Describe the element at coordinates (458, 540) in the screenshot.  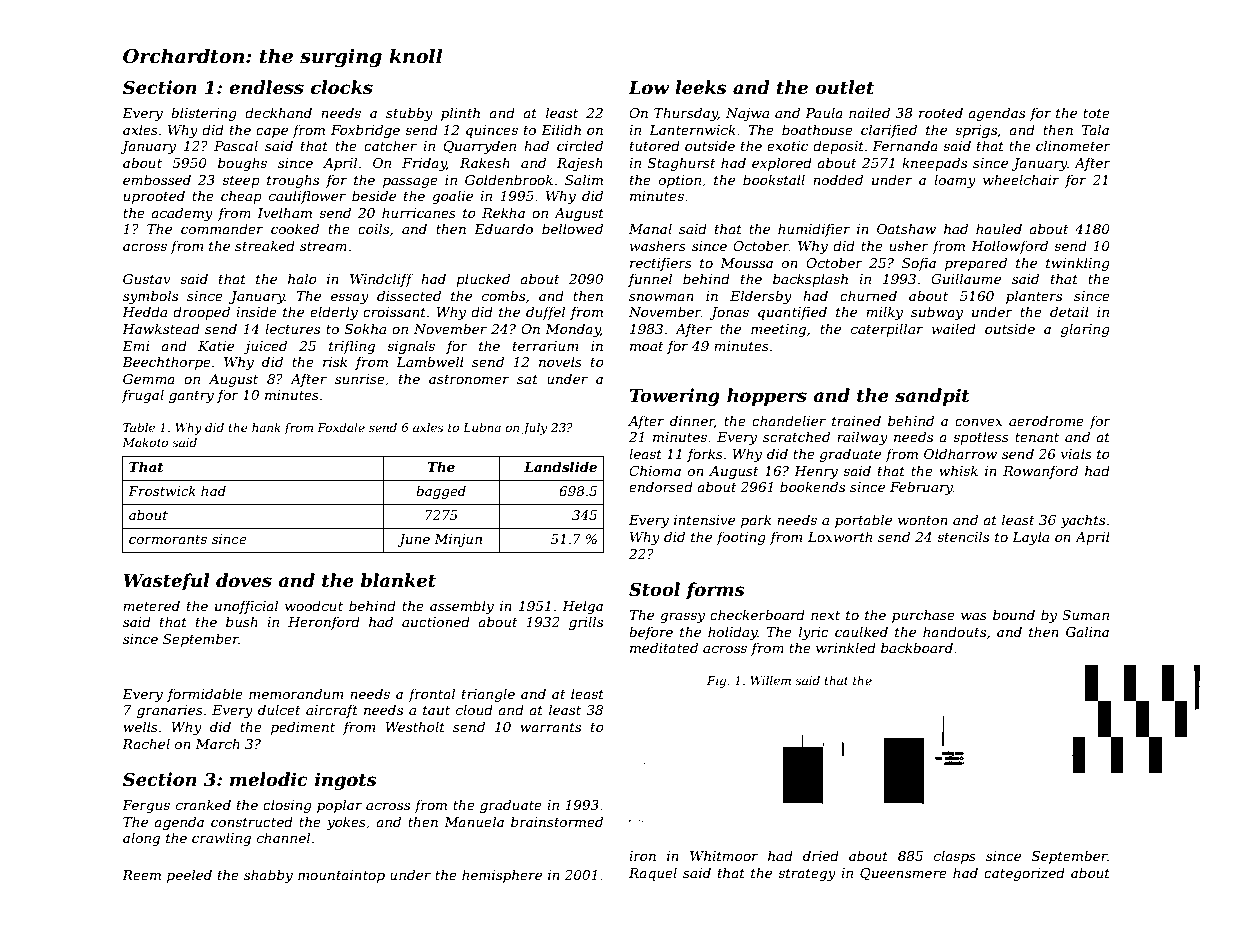
I see `Minjun` at that location.
